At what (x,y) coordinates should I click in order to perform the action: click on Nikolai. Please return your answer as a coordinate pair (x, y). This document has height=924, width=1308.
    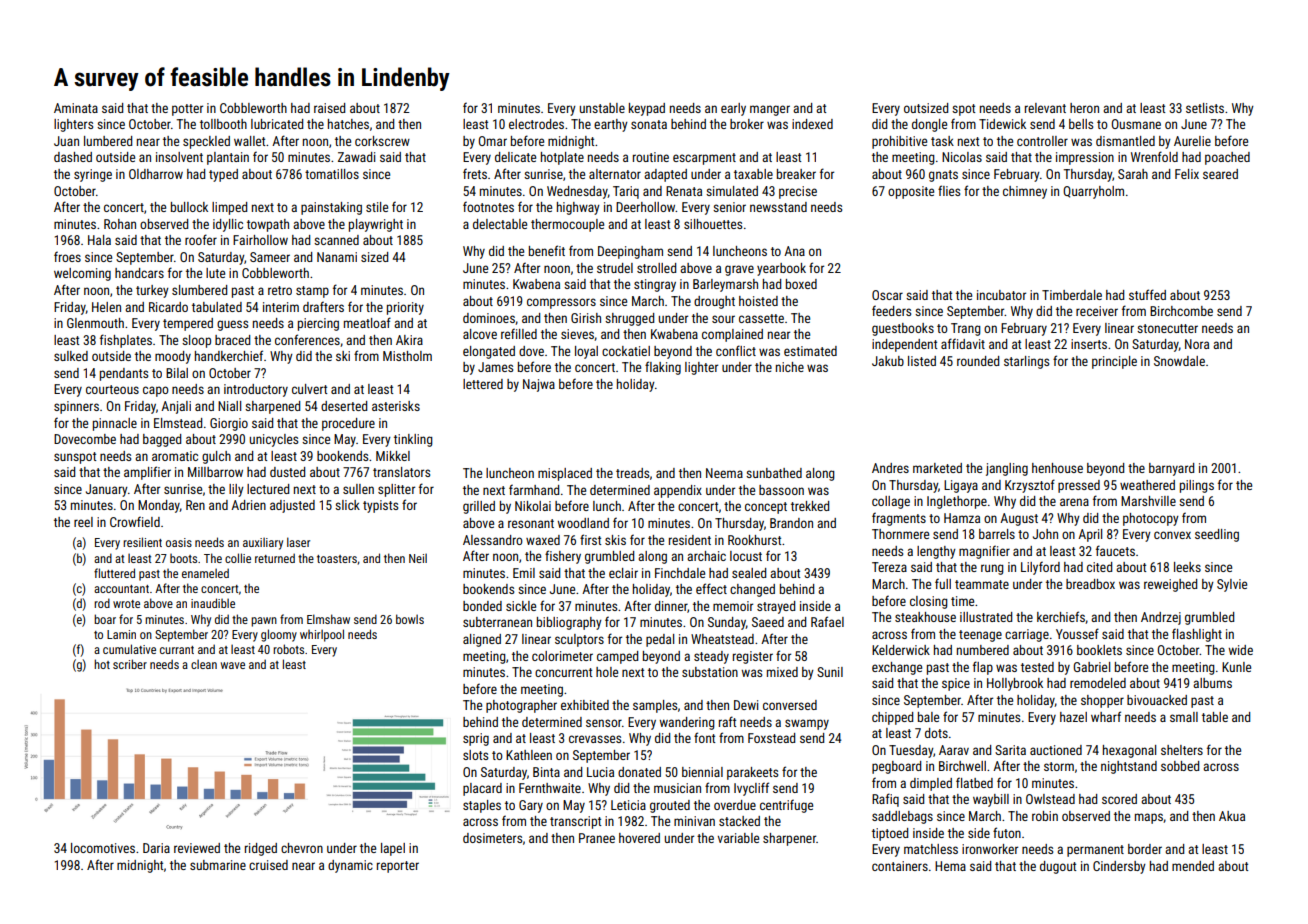
    Looking at the image, I should click on (533, 506).
